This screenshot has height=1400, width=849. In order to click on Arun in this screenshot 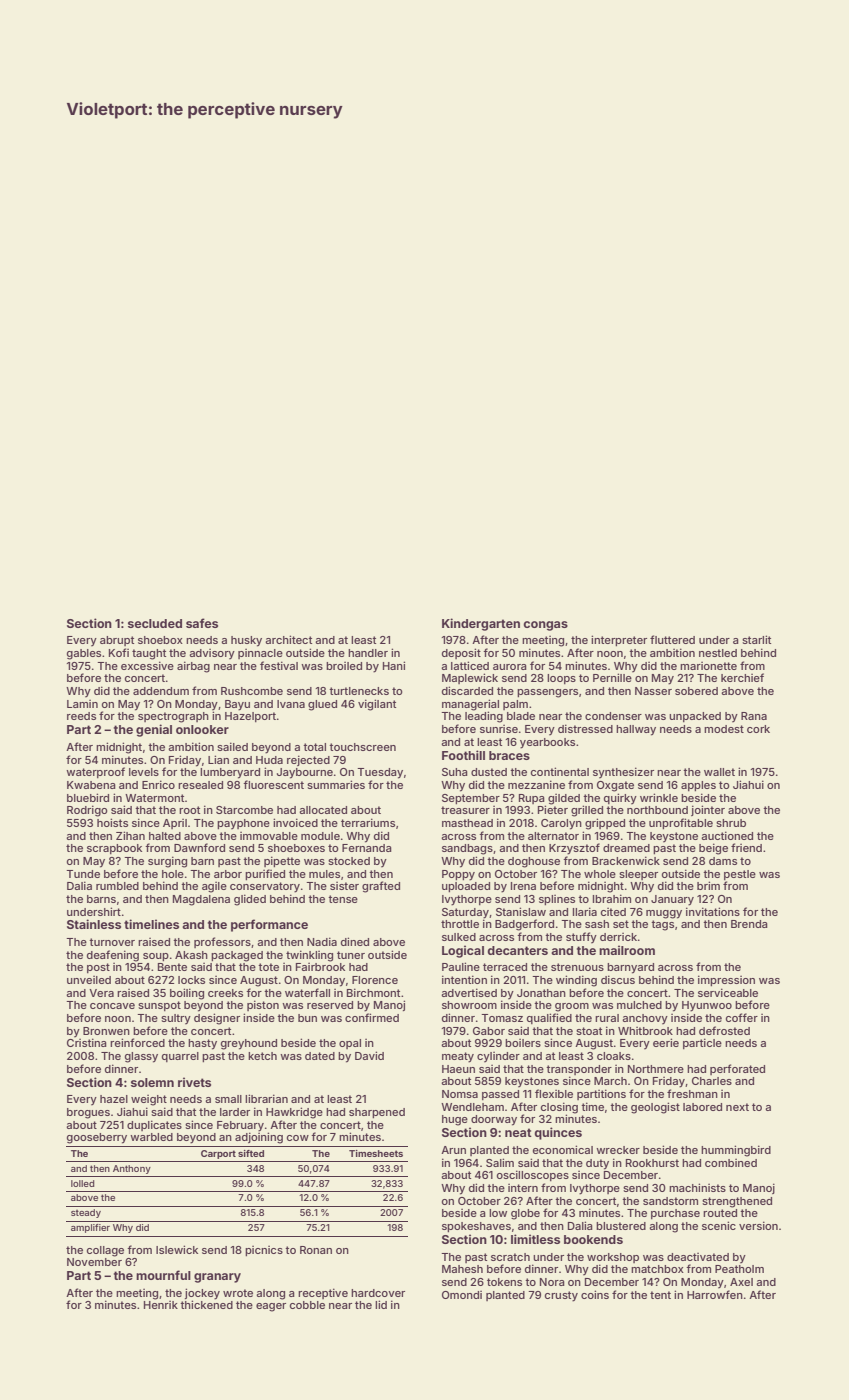, I will do `click(453, 1150)`.
